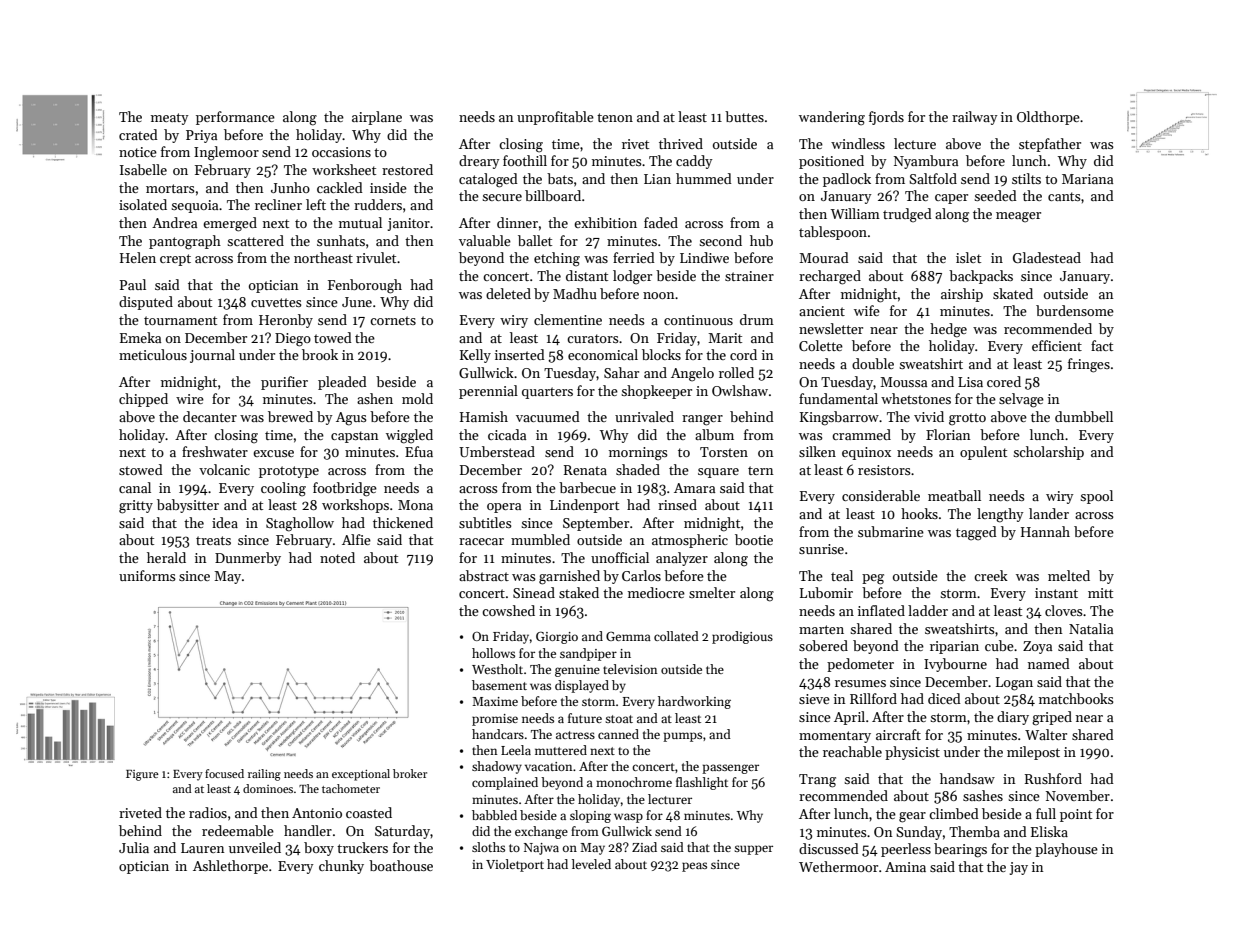 This image has height=952, width=1233. What do you see at coordinates (208, 812) in the image?
I see `radios` at bounding box center [208, 812].
